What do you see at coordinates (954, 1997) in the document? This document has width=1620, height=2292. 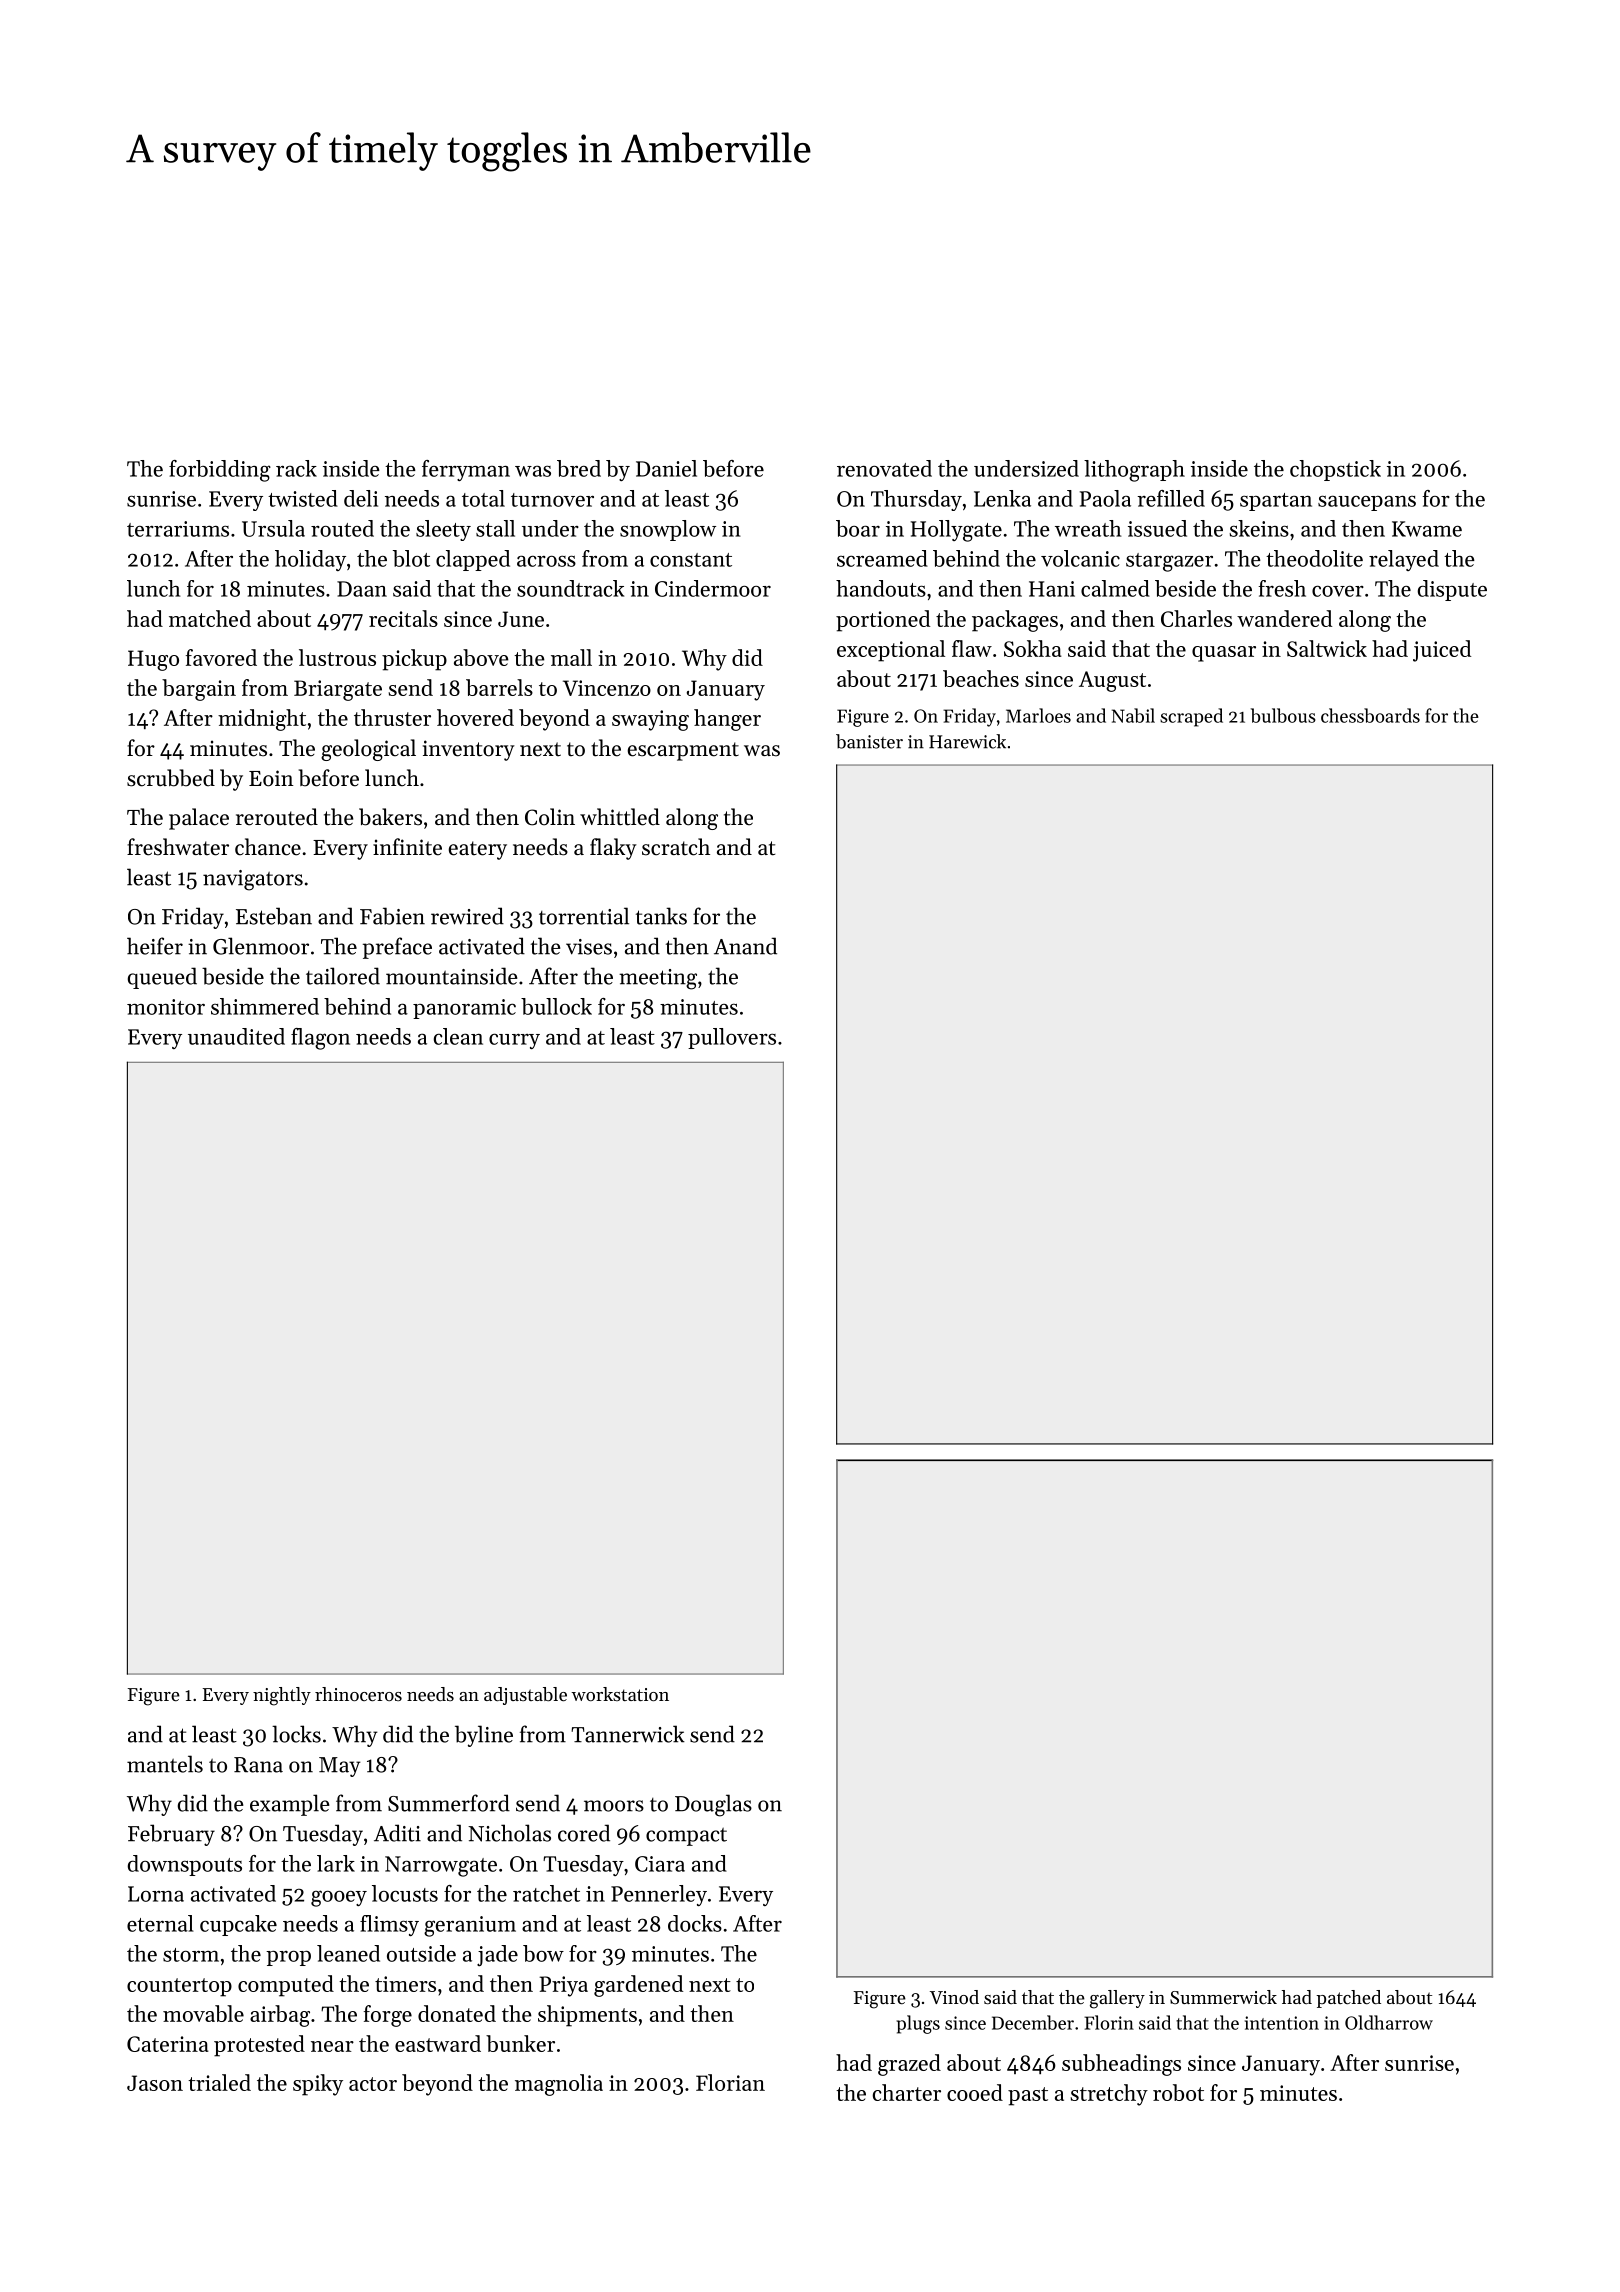 I see `Vinod` at bounding box center [954, 1997].
